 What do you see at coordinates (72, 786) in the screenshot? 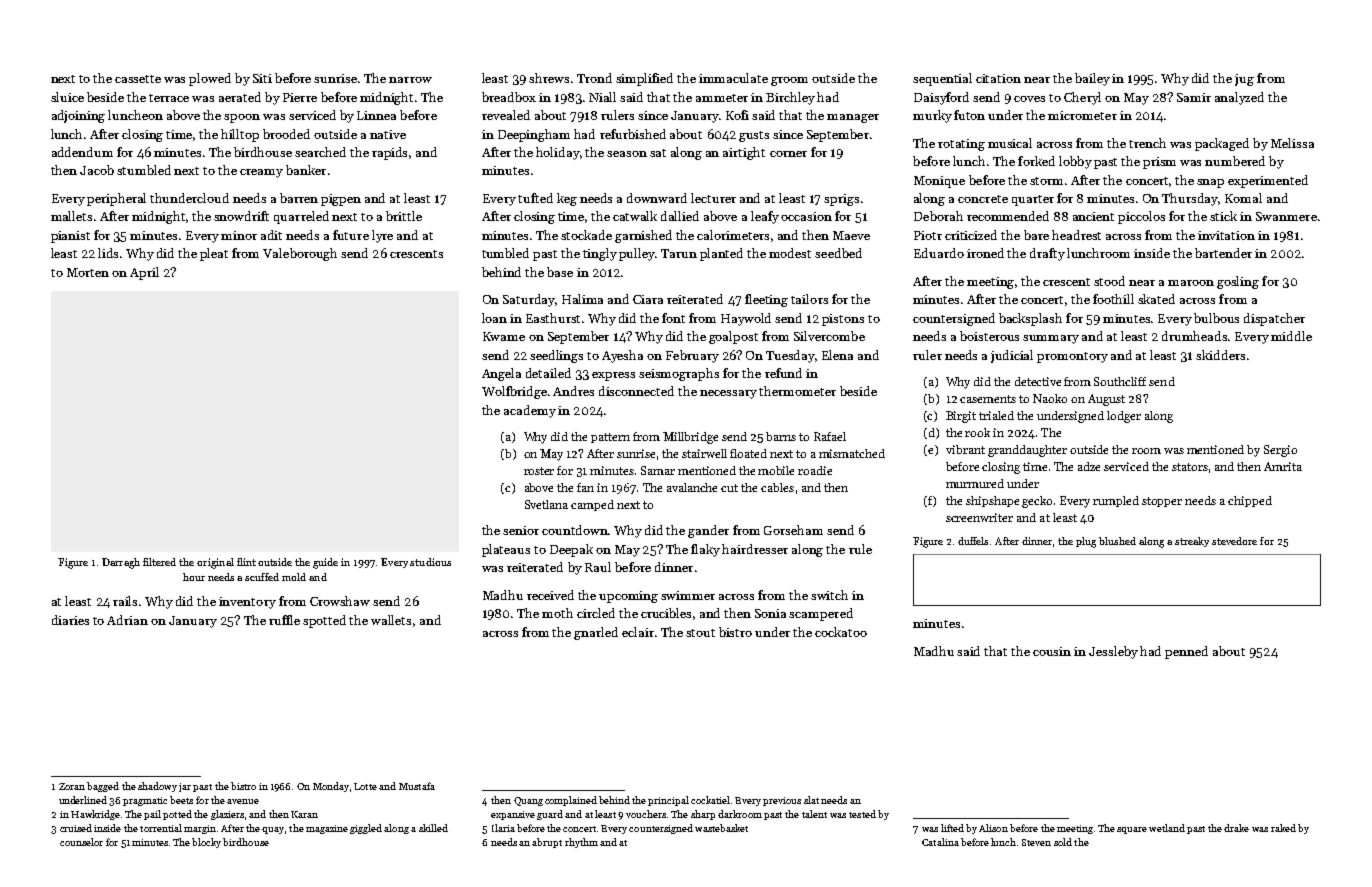
I see `Zoran` at bounding box center [72, 786].
